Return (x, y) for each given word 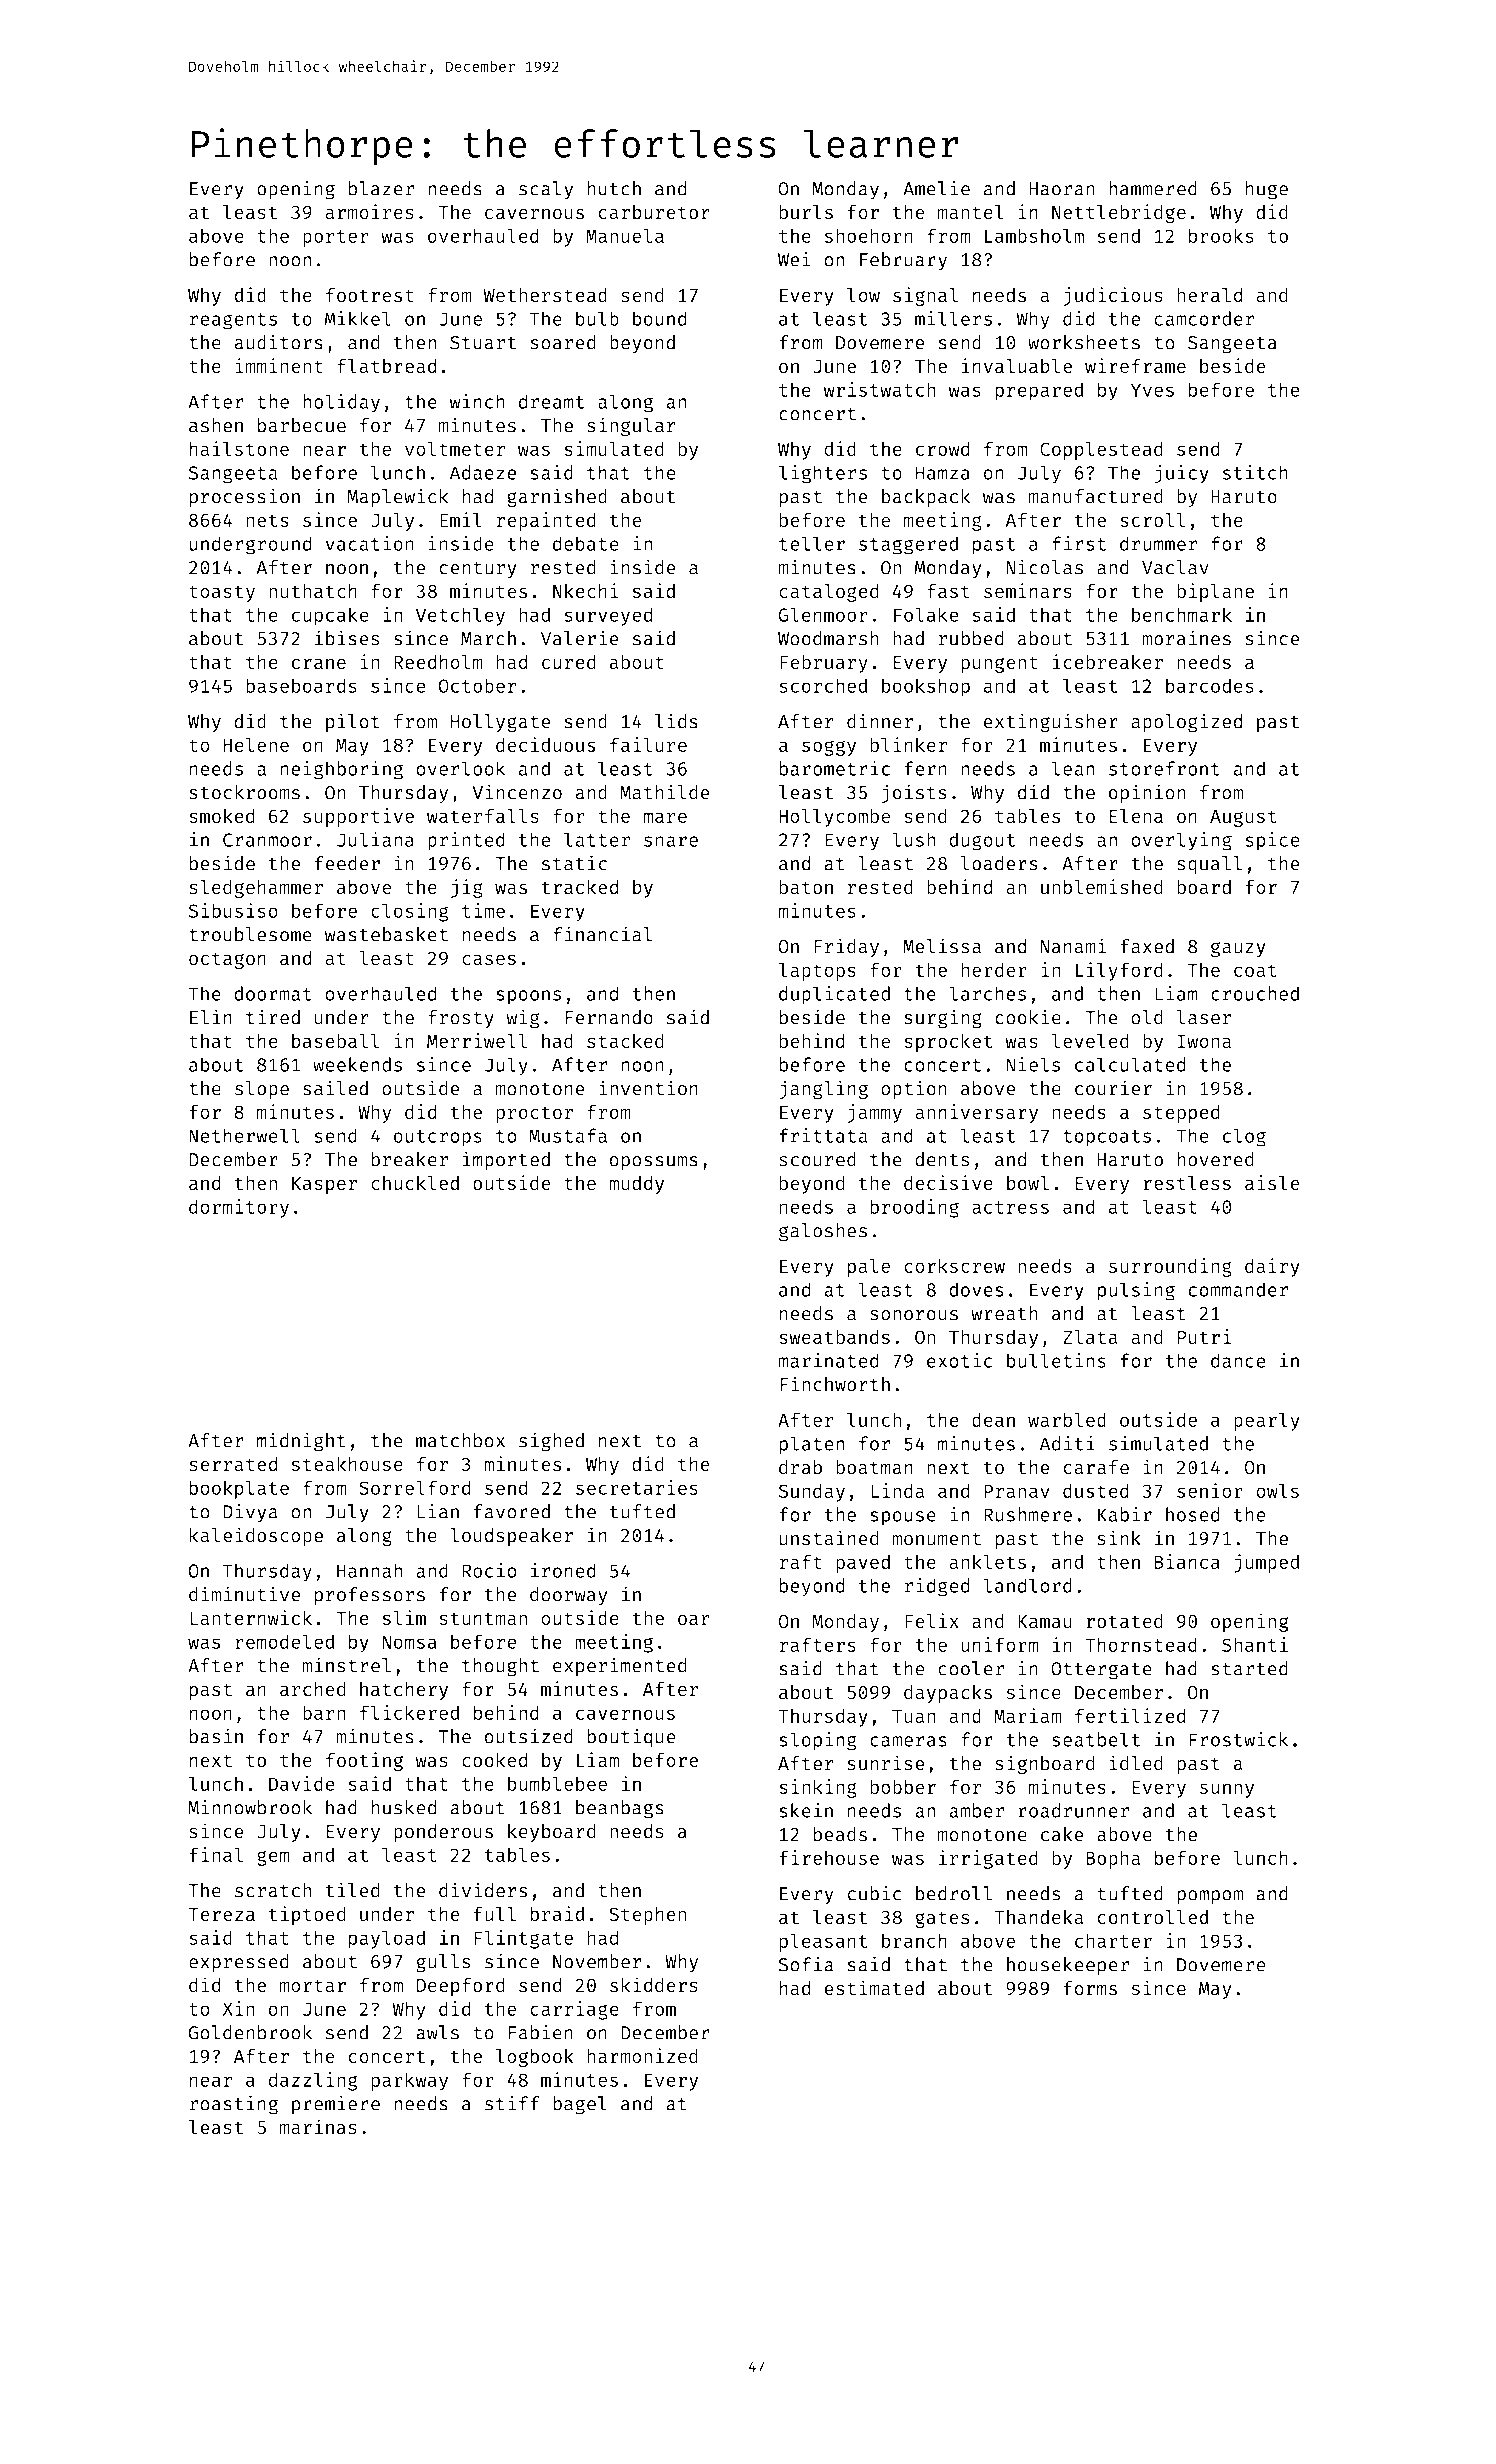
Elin (211, 1017)
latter (597, 839)
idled (1136, 1763)
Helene (256, 744)
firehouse (829, 1857)
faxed (1147, 946)
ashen (216, 425)
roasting (234, 2105)
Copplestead (1101, 450)
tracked (579, 887)
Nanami (1073, 946)
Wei (794, 259)
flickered (409, 1712)
